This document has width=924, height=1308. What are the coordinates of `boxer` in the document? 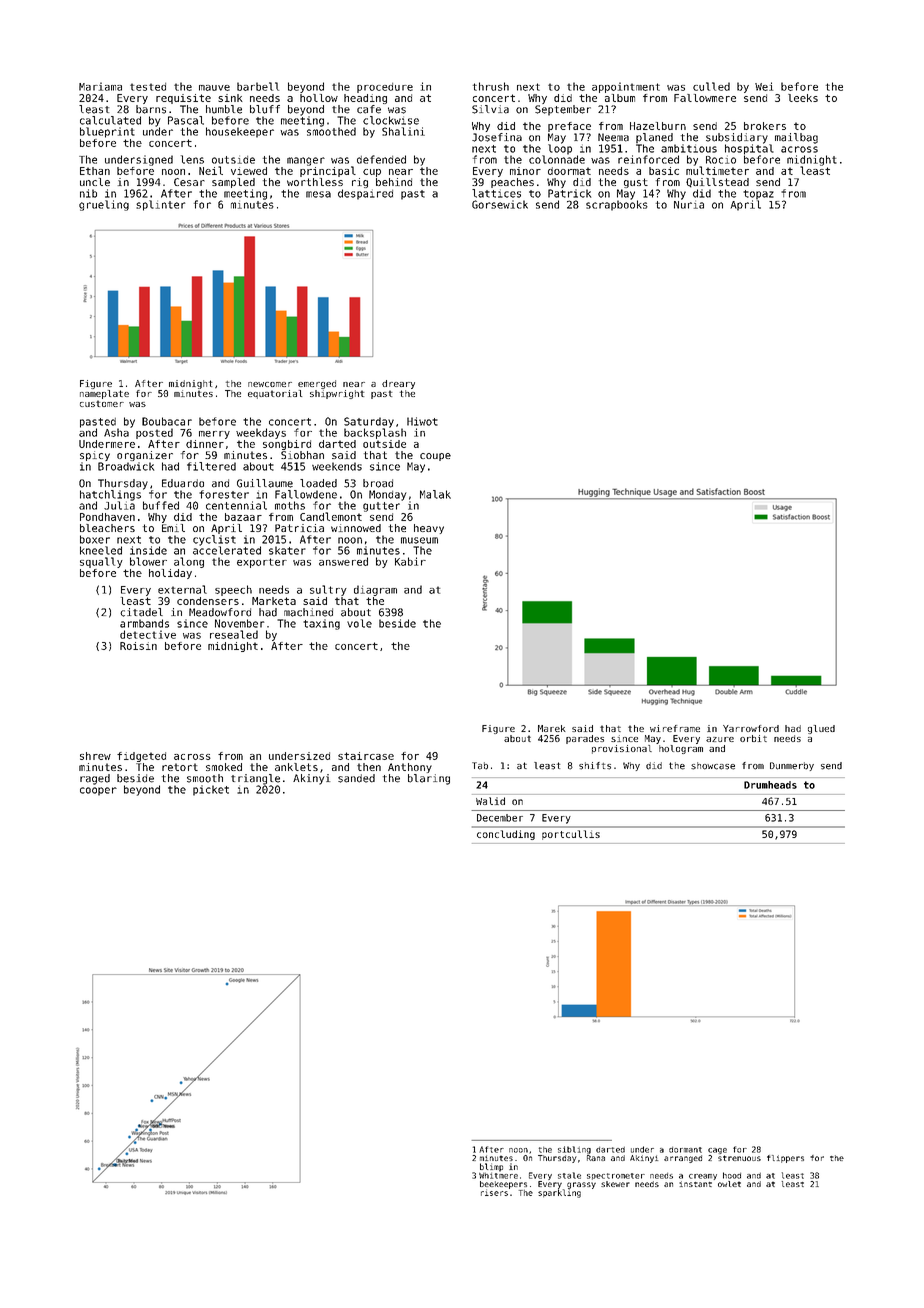 It's located at (95, 539).
